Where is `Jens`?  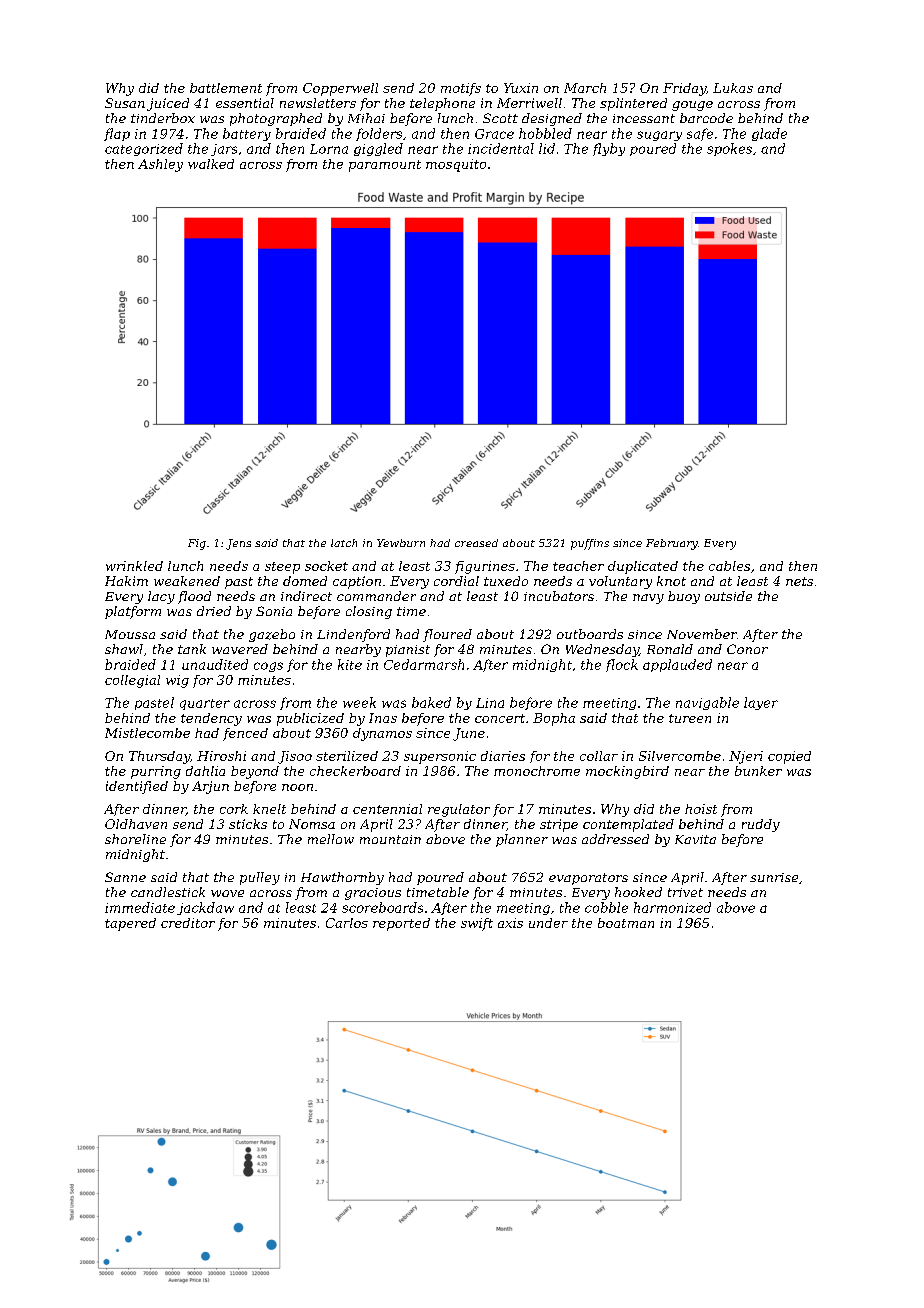
Jens is located at coordinates (238, 544).
